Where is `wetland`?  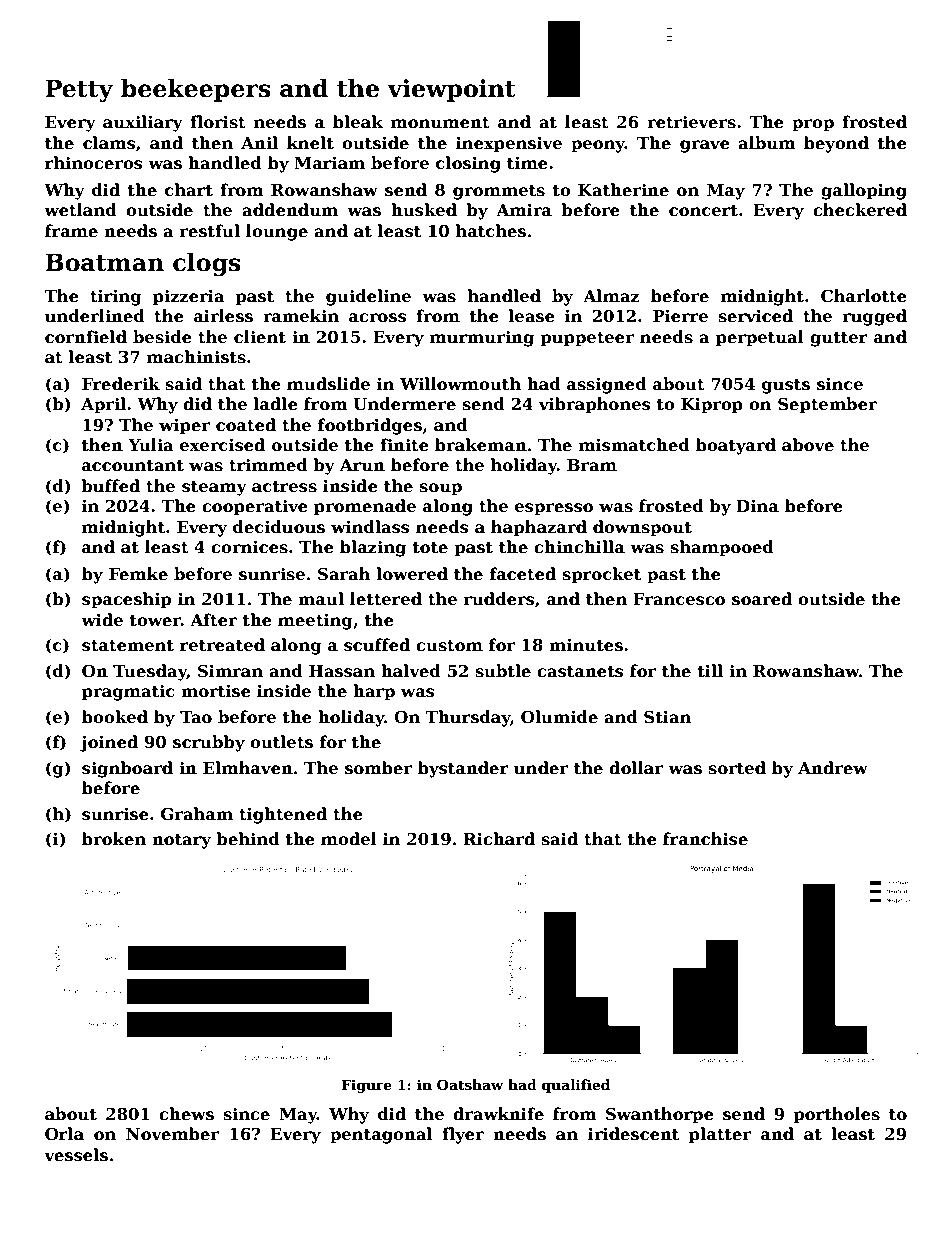
wetland is located at coordinates (80, 210).
